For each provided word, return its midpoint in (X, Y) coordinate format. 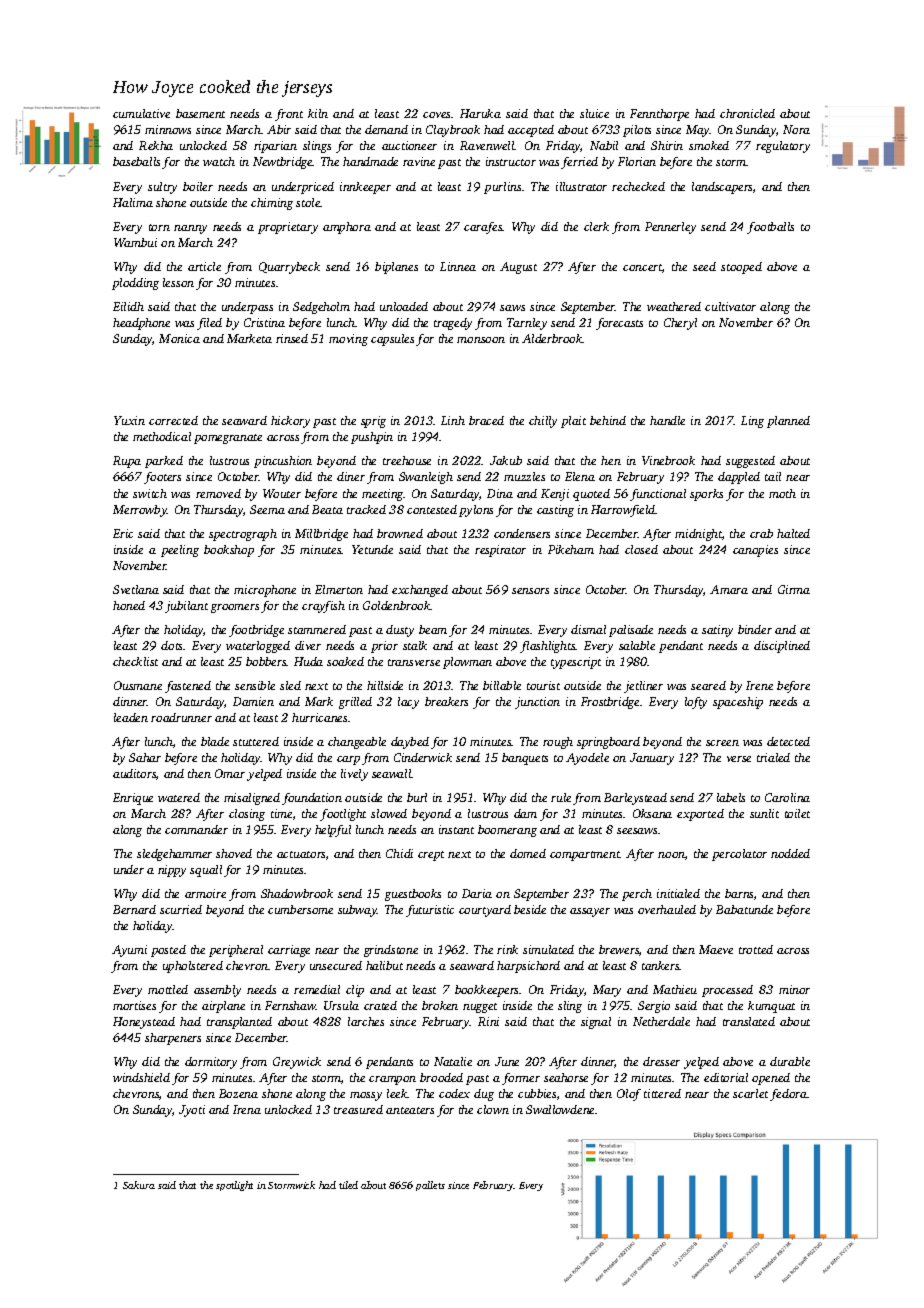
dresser (661, 1061)
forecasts (619, 324)
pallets (430, 1186)
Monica (179, 338)
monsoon (481, 340)
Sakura (139, 1185)
